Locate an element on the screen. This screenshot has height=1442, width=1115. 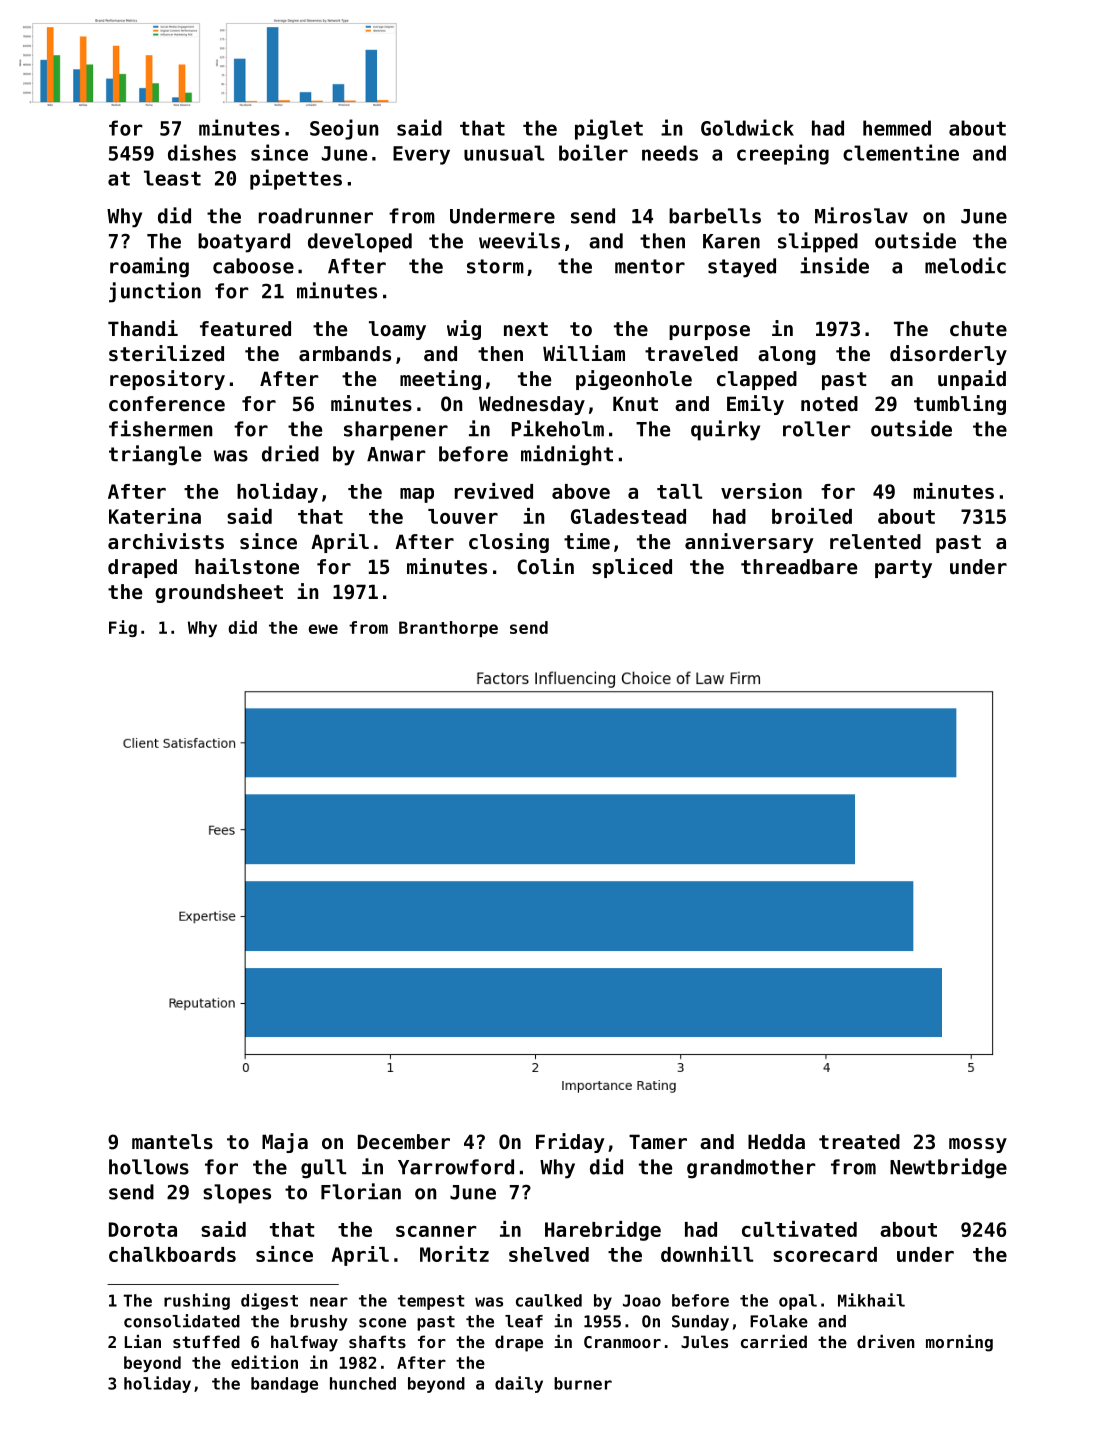
groundsheet is located at coordinates (219, 593).
